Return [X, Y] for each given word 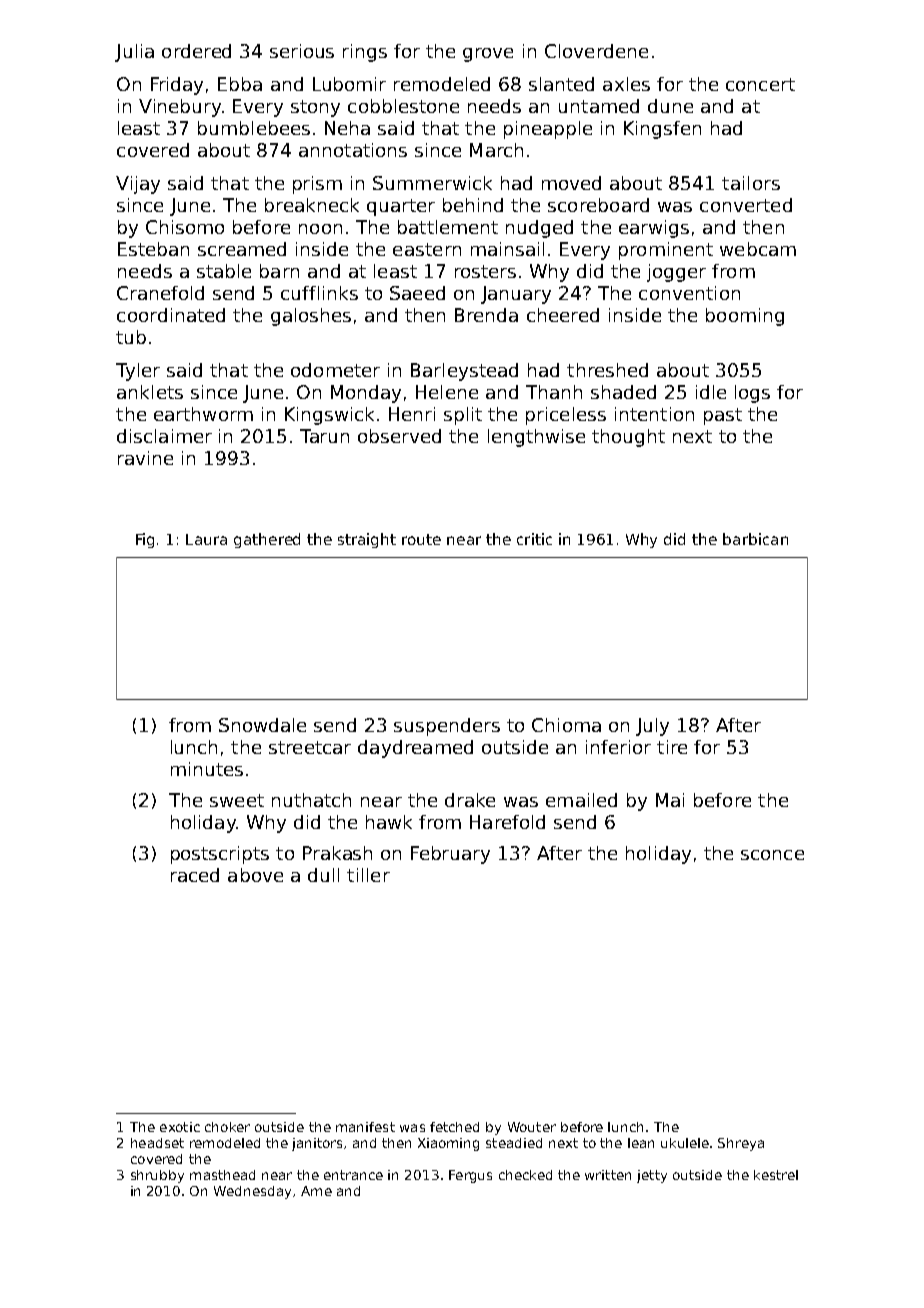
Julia [134, 53]
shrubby [157, 1176]
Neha [347, 128]
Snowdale [262, 725]
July [652, 727]
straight [367, 540]
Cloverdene [596, 51]
